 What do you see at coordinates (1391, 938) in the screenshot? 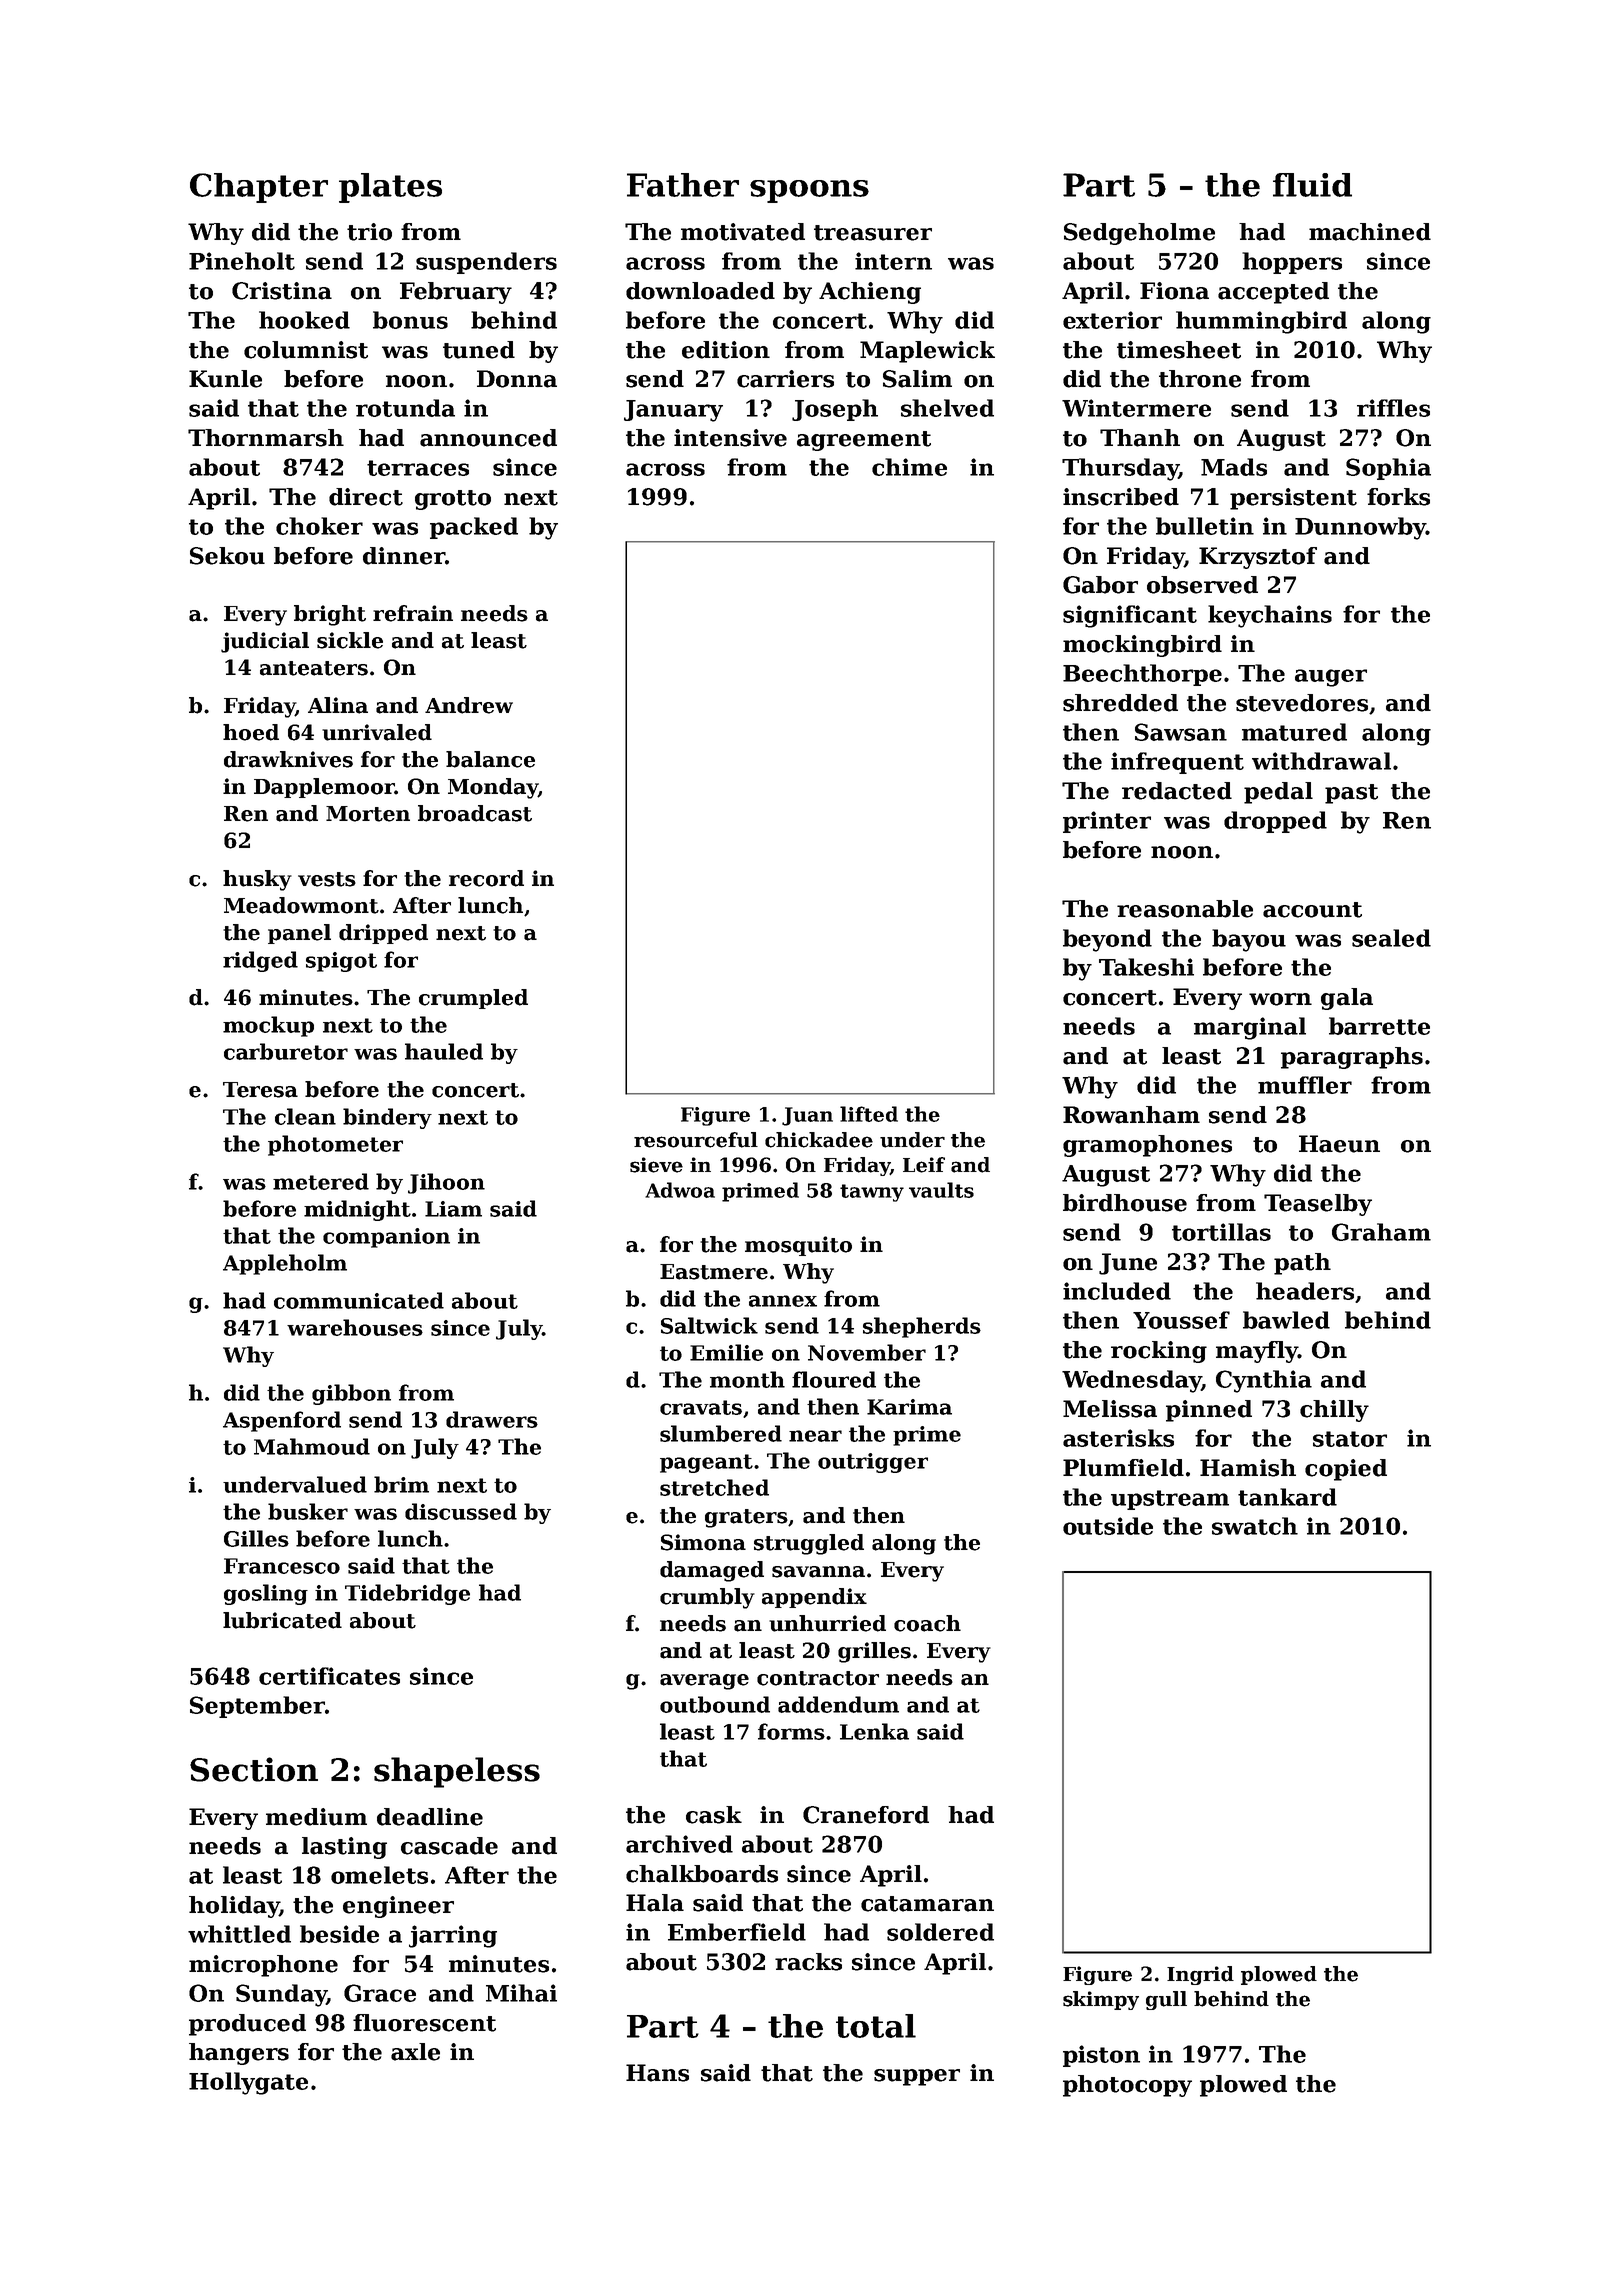
I see `sealed` at bounding box center [1391, 938].
